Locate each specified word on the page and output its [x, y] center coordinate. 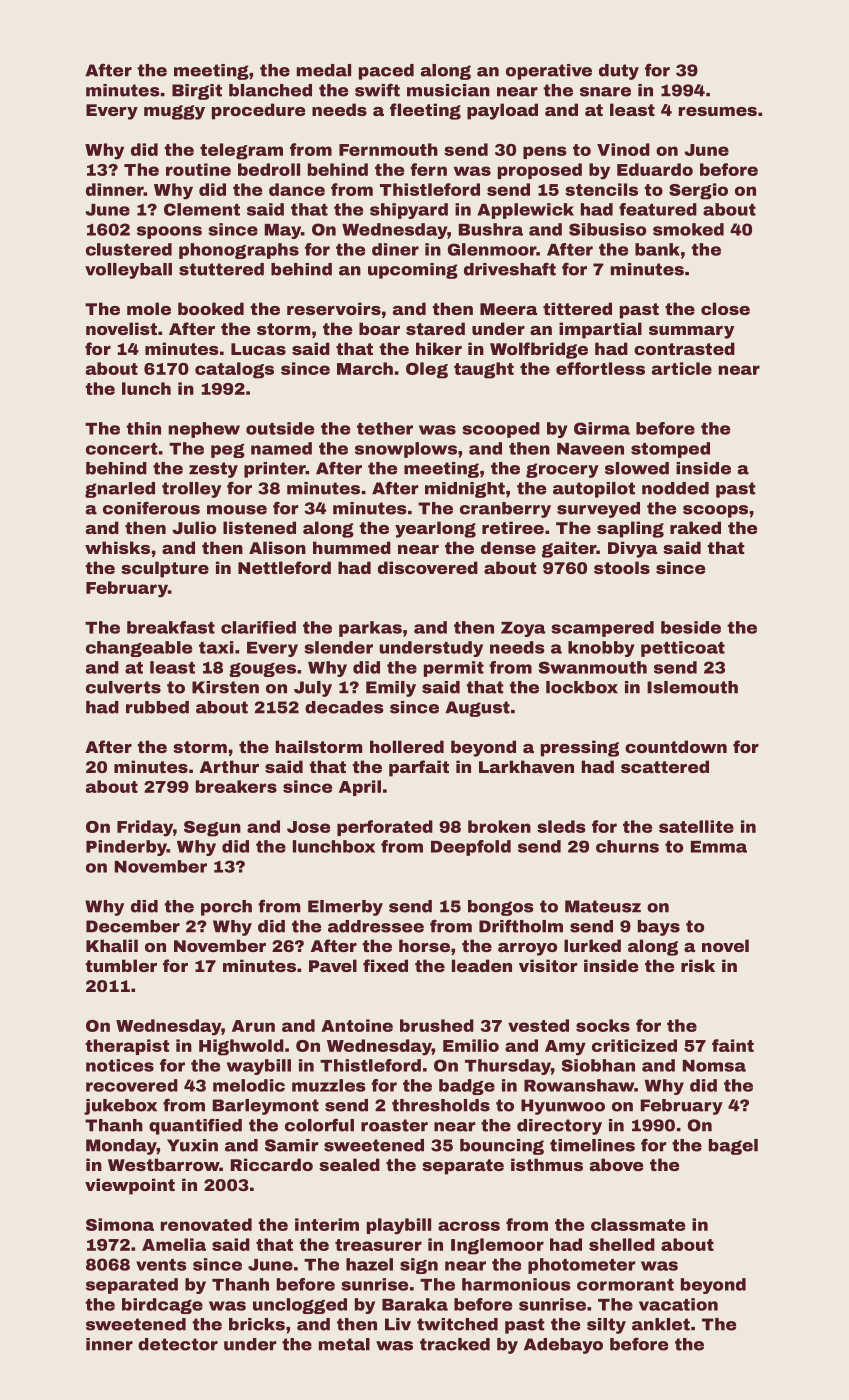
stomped [670, 450]
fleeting [425, 111]
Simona [120, 1224]
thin [143, 428]
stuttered [221, 269]
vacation [678, 1304]
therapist [127, 1047]
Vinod [623, 149]
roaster [394, 1125]
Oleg [427, 370]
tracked [455, 1344]
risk [698, 965]
